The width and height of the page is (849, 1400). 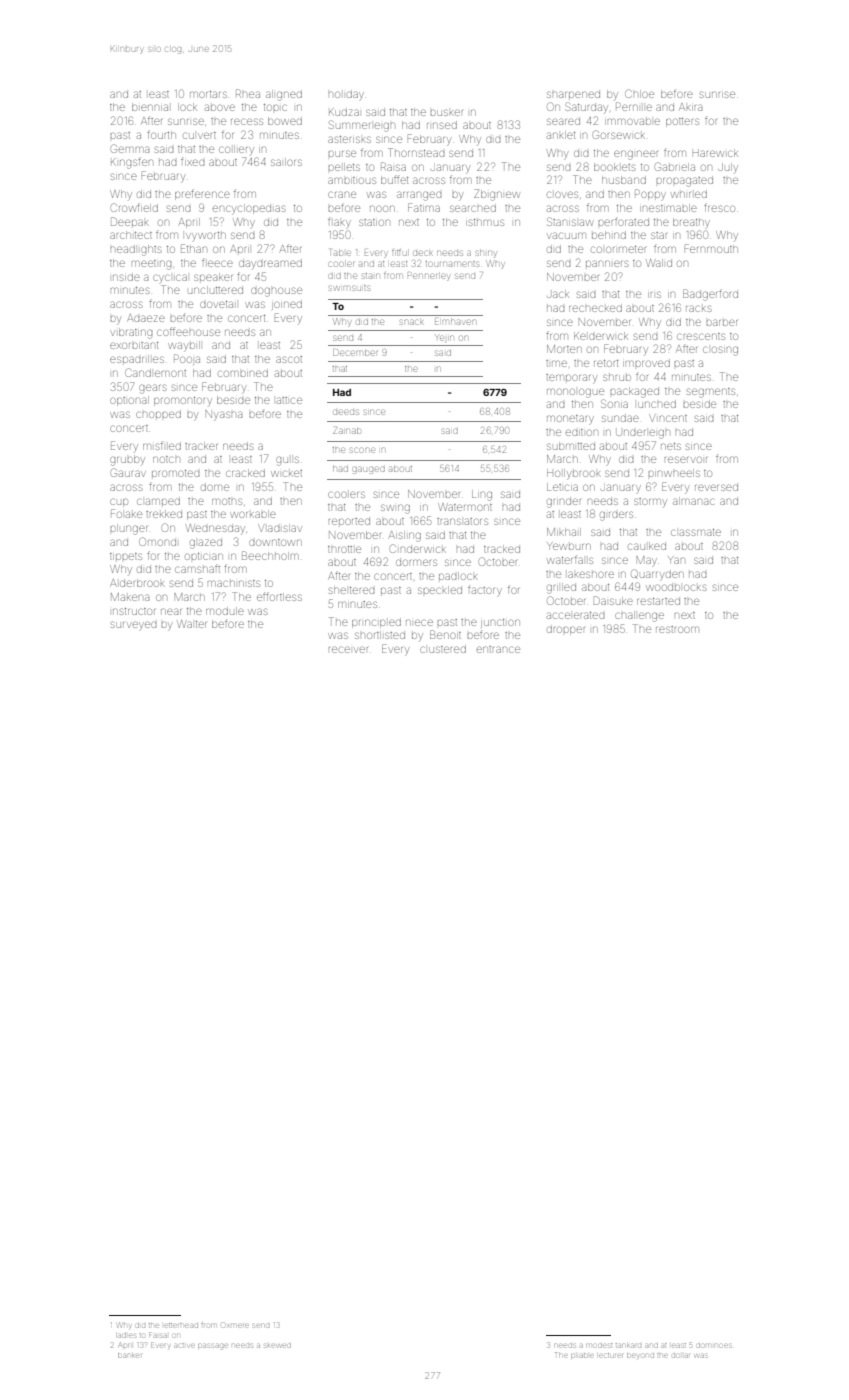 What do you see at coordinates (599, 1345) in the page?
I see `modest` at bounding box center [599, 1345].
